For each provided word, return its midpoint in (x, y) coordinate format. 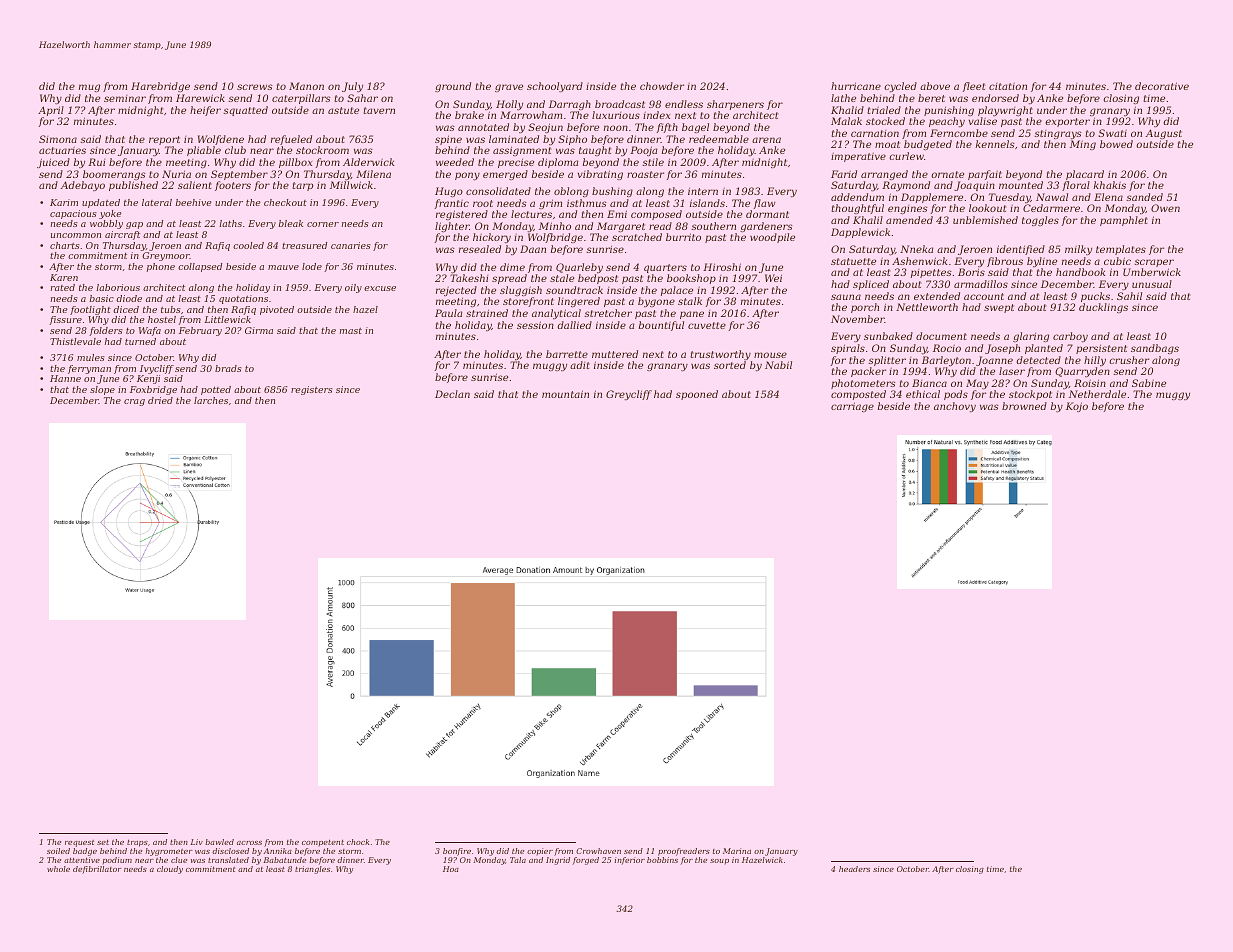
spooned (697, 395)
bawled (219, 842)
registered (462, 215)
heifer (205, 111)
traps (137, 843)
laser (1012, 371)
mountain (565, 394)
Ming (1083, 145)
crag (134, 402)
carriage (852, 407)
